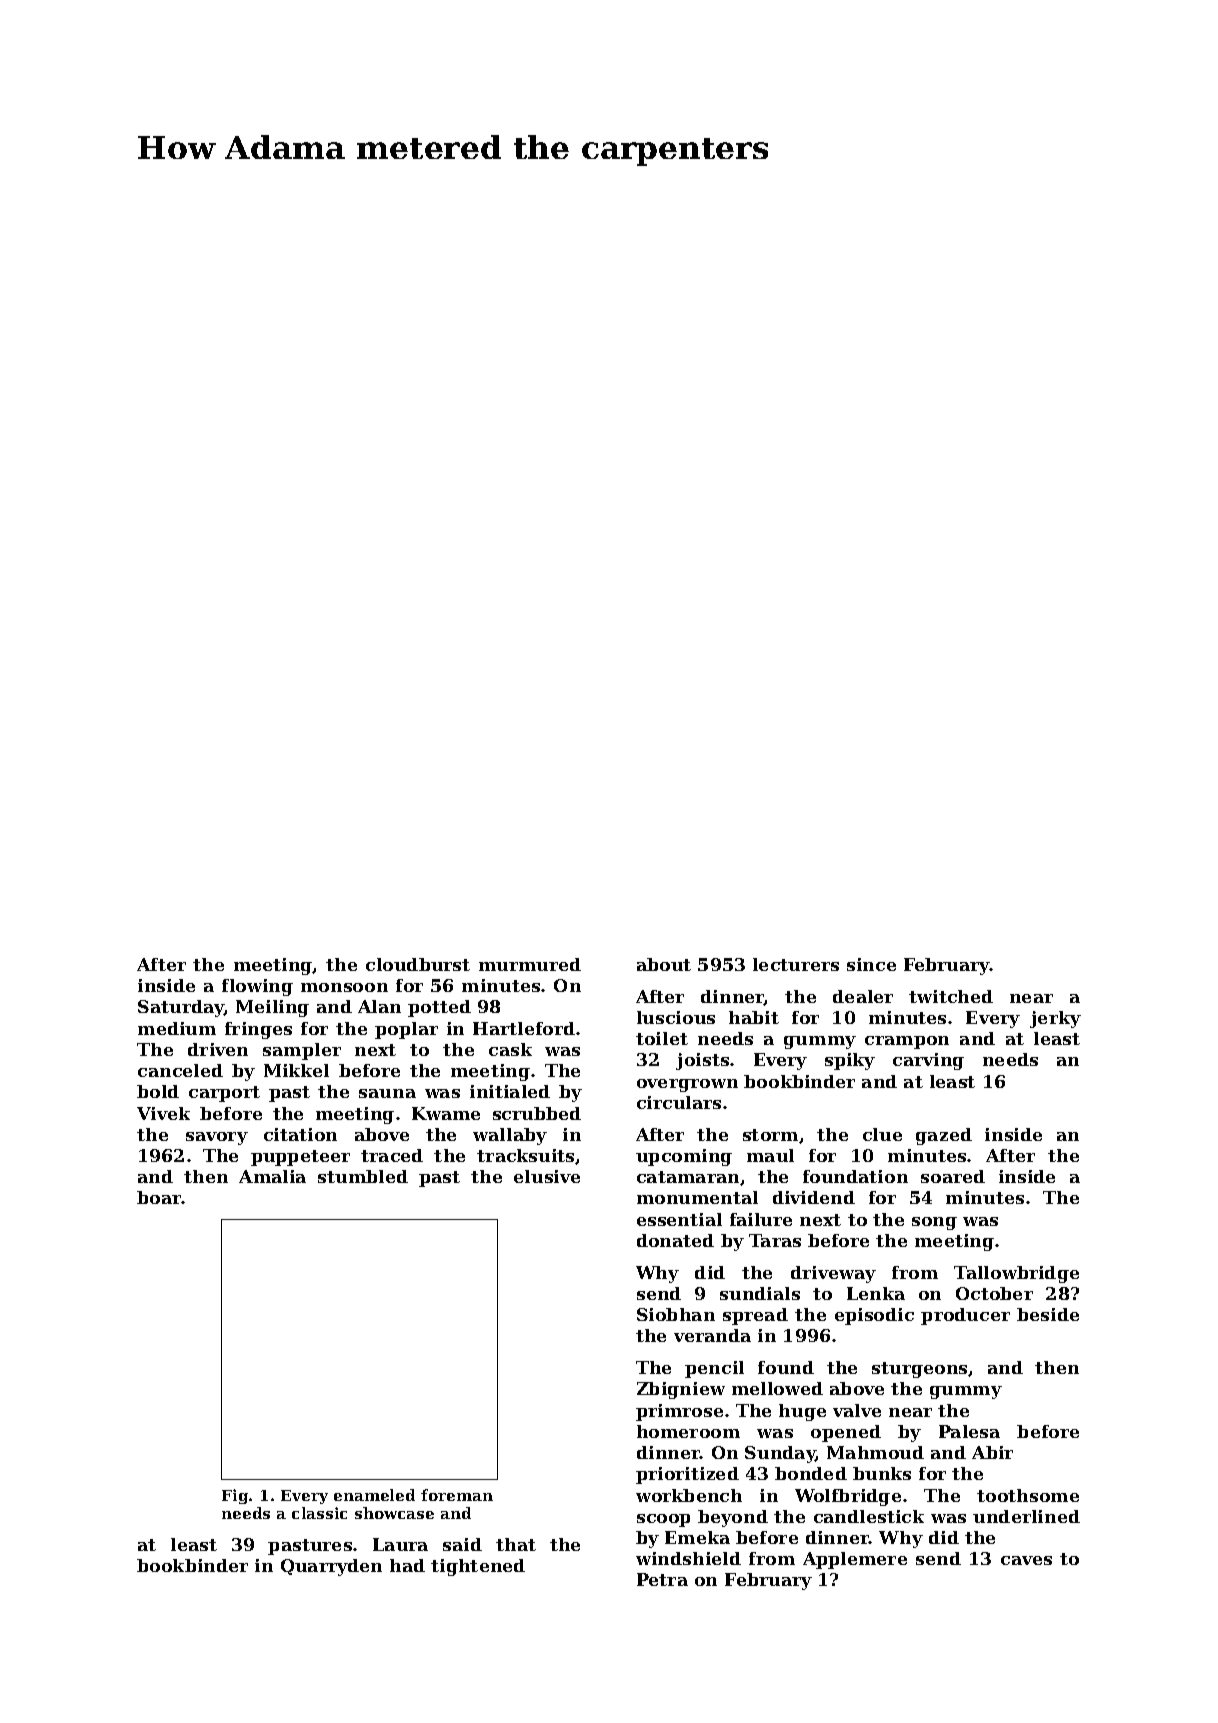  Describe the element at coordinates (684, 1157) in the image. I see `upcoming` at that location.
